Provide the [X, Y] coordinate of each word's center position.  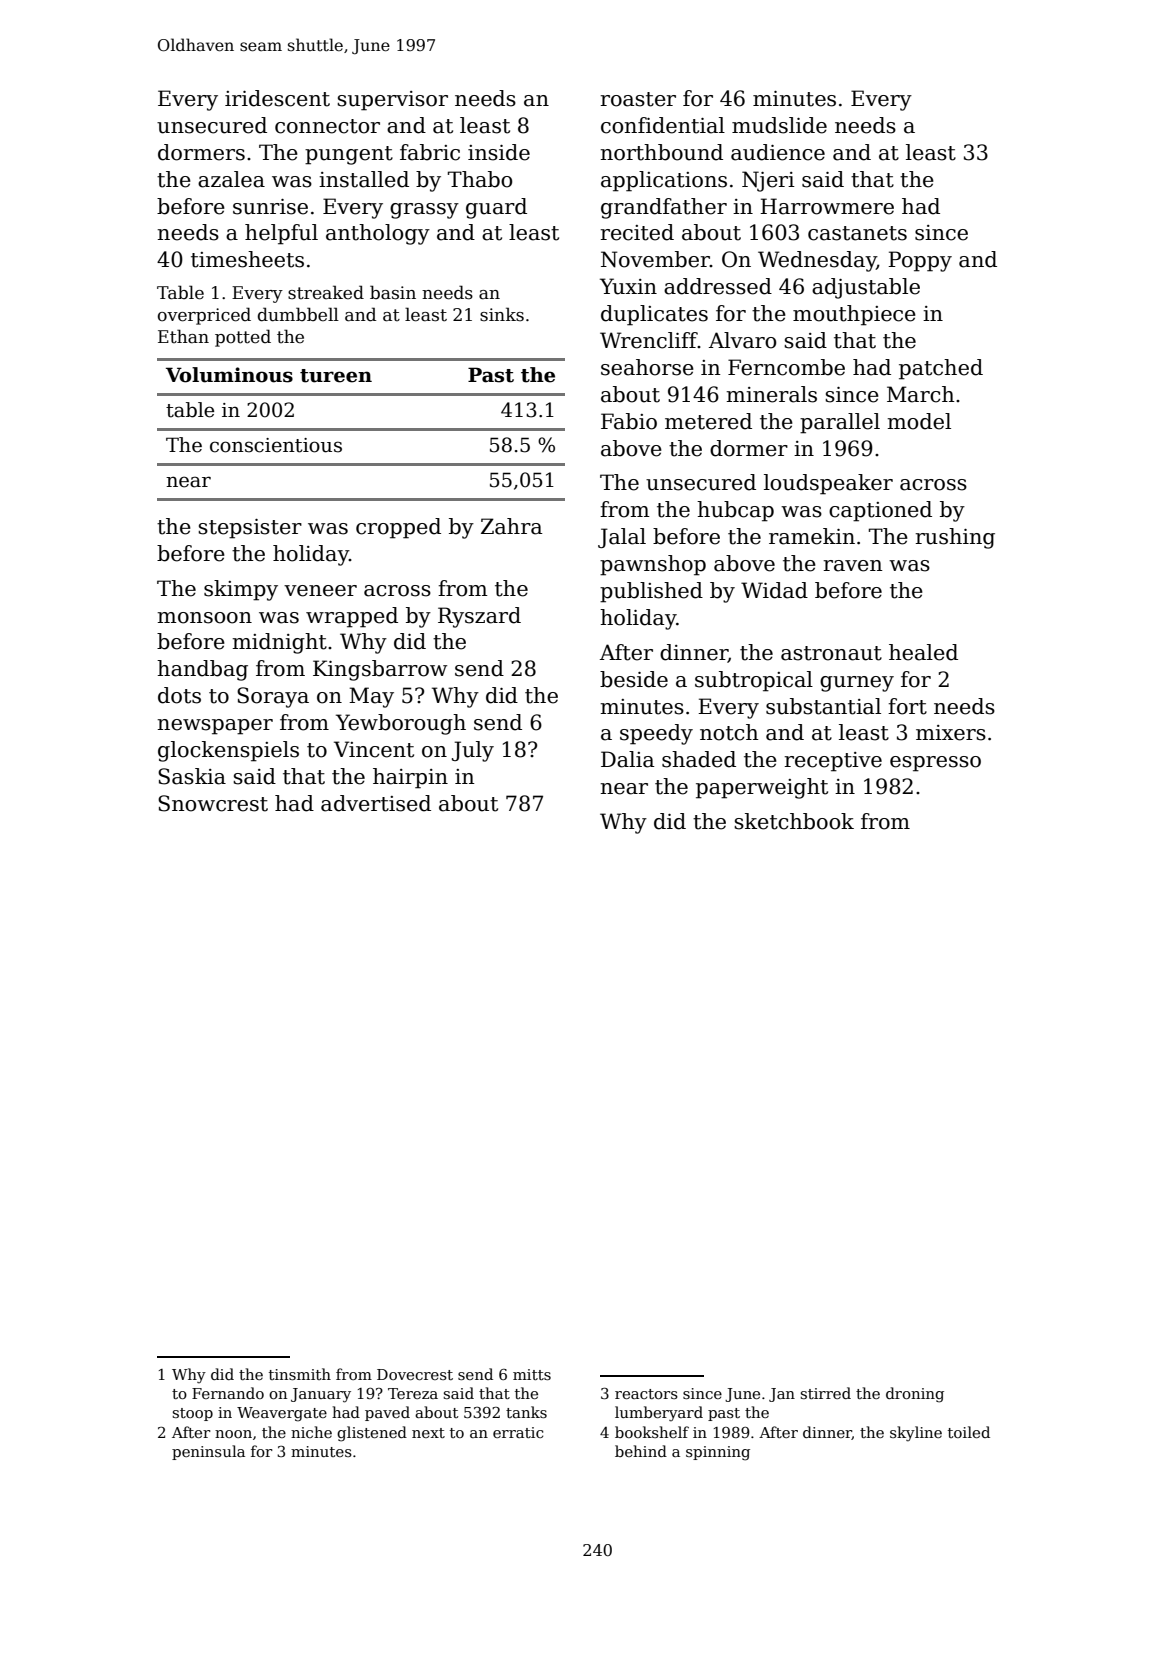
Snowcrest [213, 803]
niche [311, 1432]
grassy [424, 211]
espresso [935, 764]
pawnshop [653, 565]
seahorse [647, 367]
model [919, 421]
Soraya [273, 697]
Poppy [920, 261]
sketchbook [794, 821]
